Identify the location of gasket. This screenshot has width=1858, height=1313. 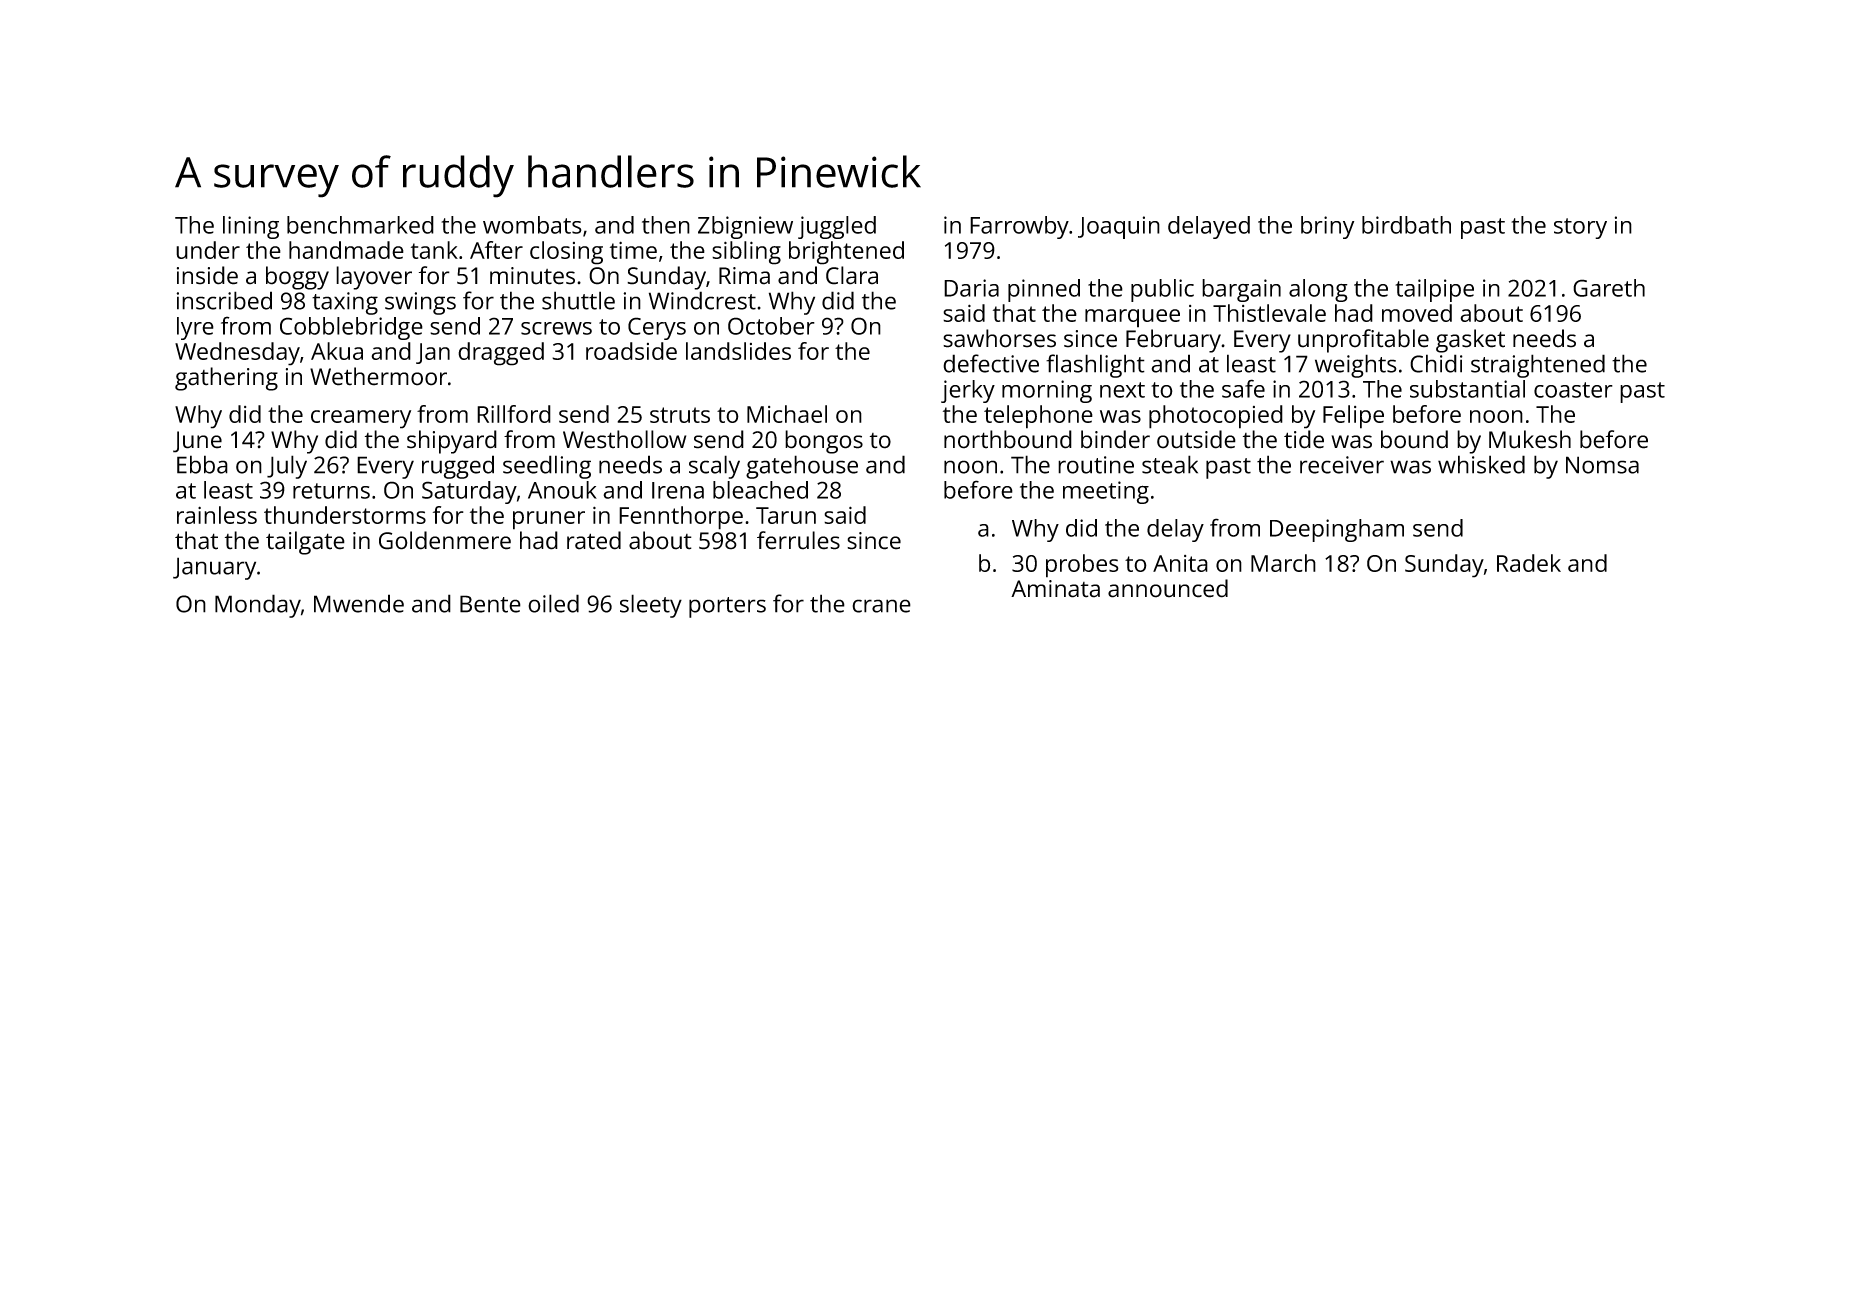
(1470, 341).
